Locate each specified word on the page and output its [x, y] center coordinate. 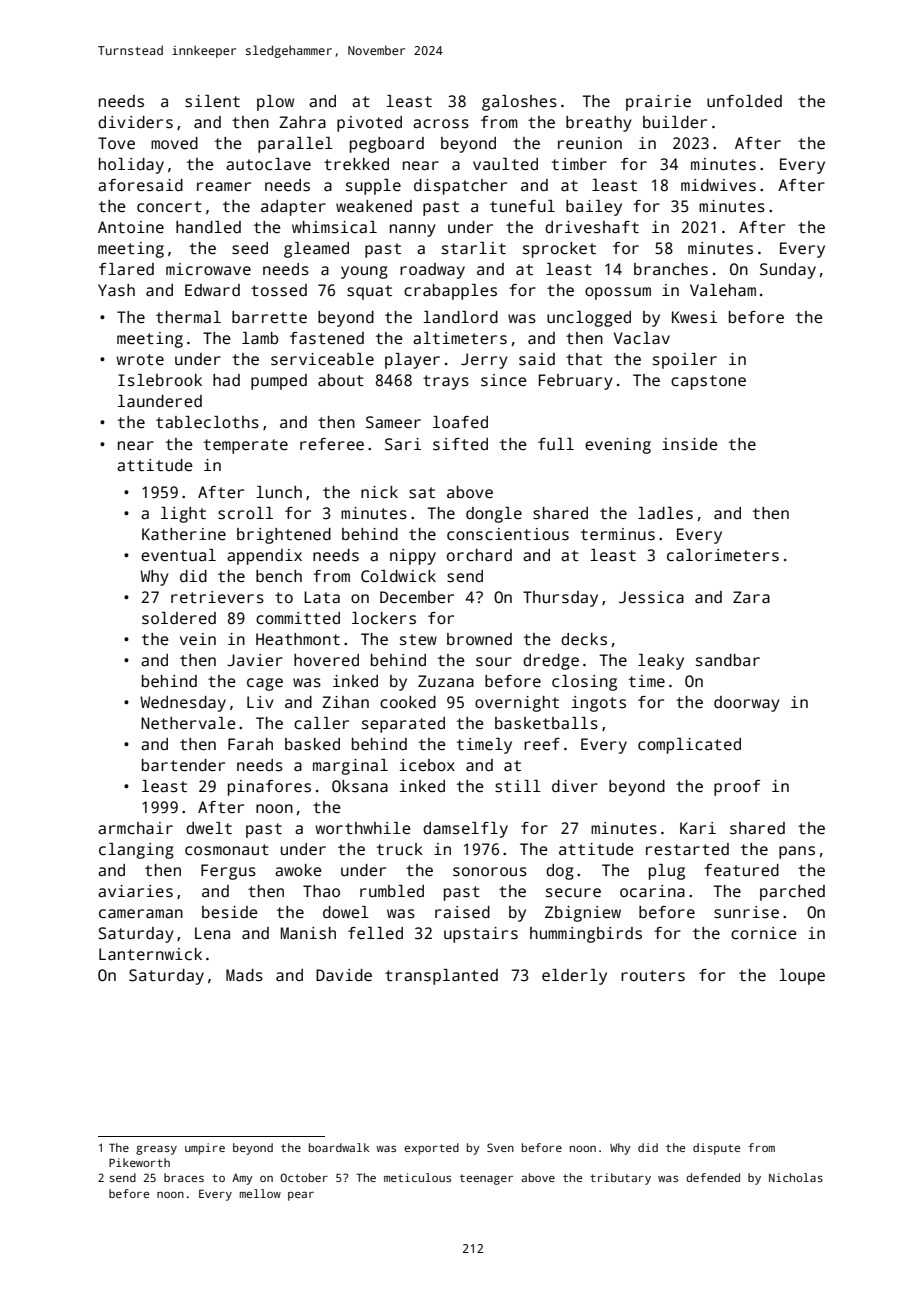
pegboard [387, 145]
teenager [486, 1179]
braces [184, 1177]
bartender [183, 765]
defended [713, 1177]
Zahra [302, 122]
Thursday [560, 599]
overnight [517, 704]
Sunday [788, 271]
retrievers [217, 597]
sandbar [728, 660]
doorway [747, 704]
